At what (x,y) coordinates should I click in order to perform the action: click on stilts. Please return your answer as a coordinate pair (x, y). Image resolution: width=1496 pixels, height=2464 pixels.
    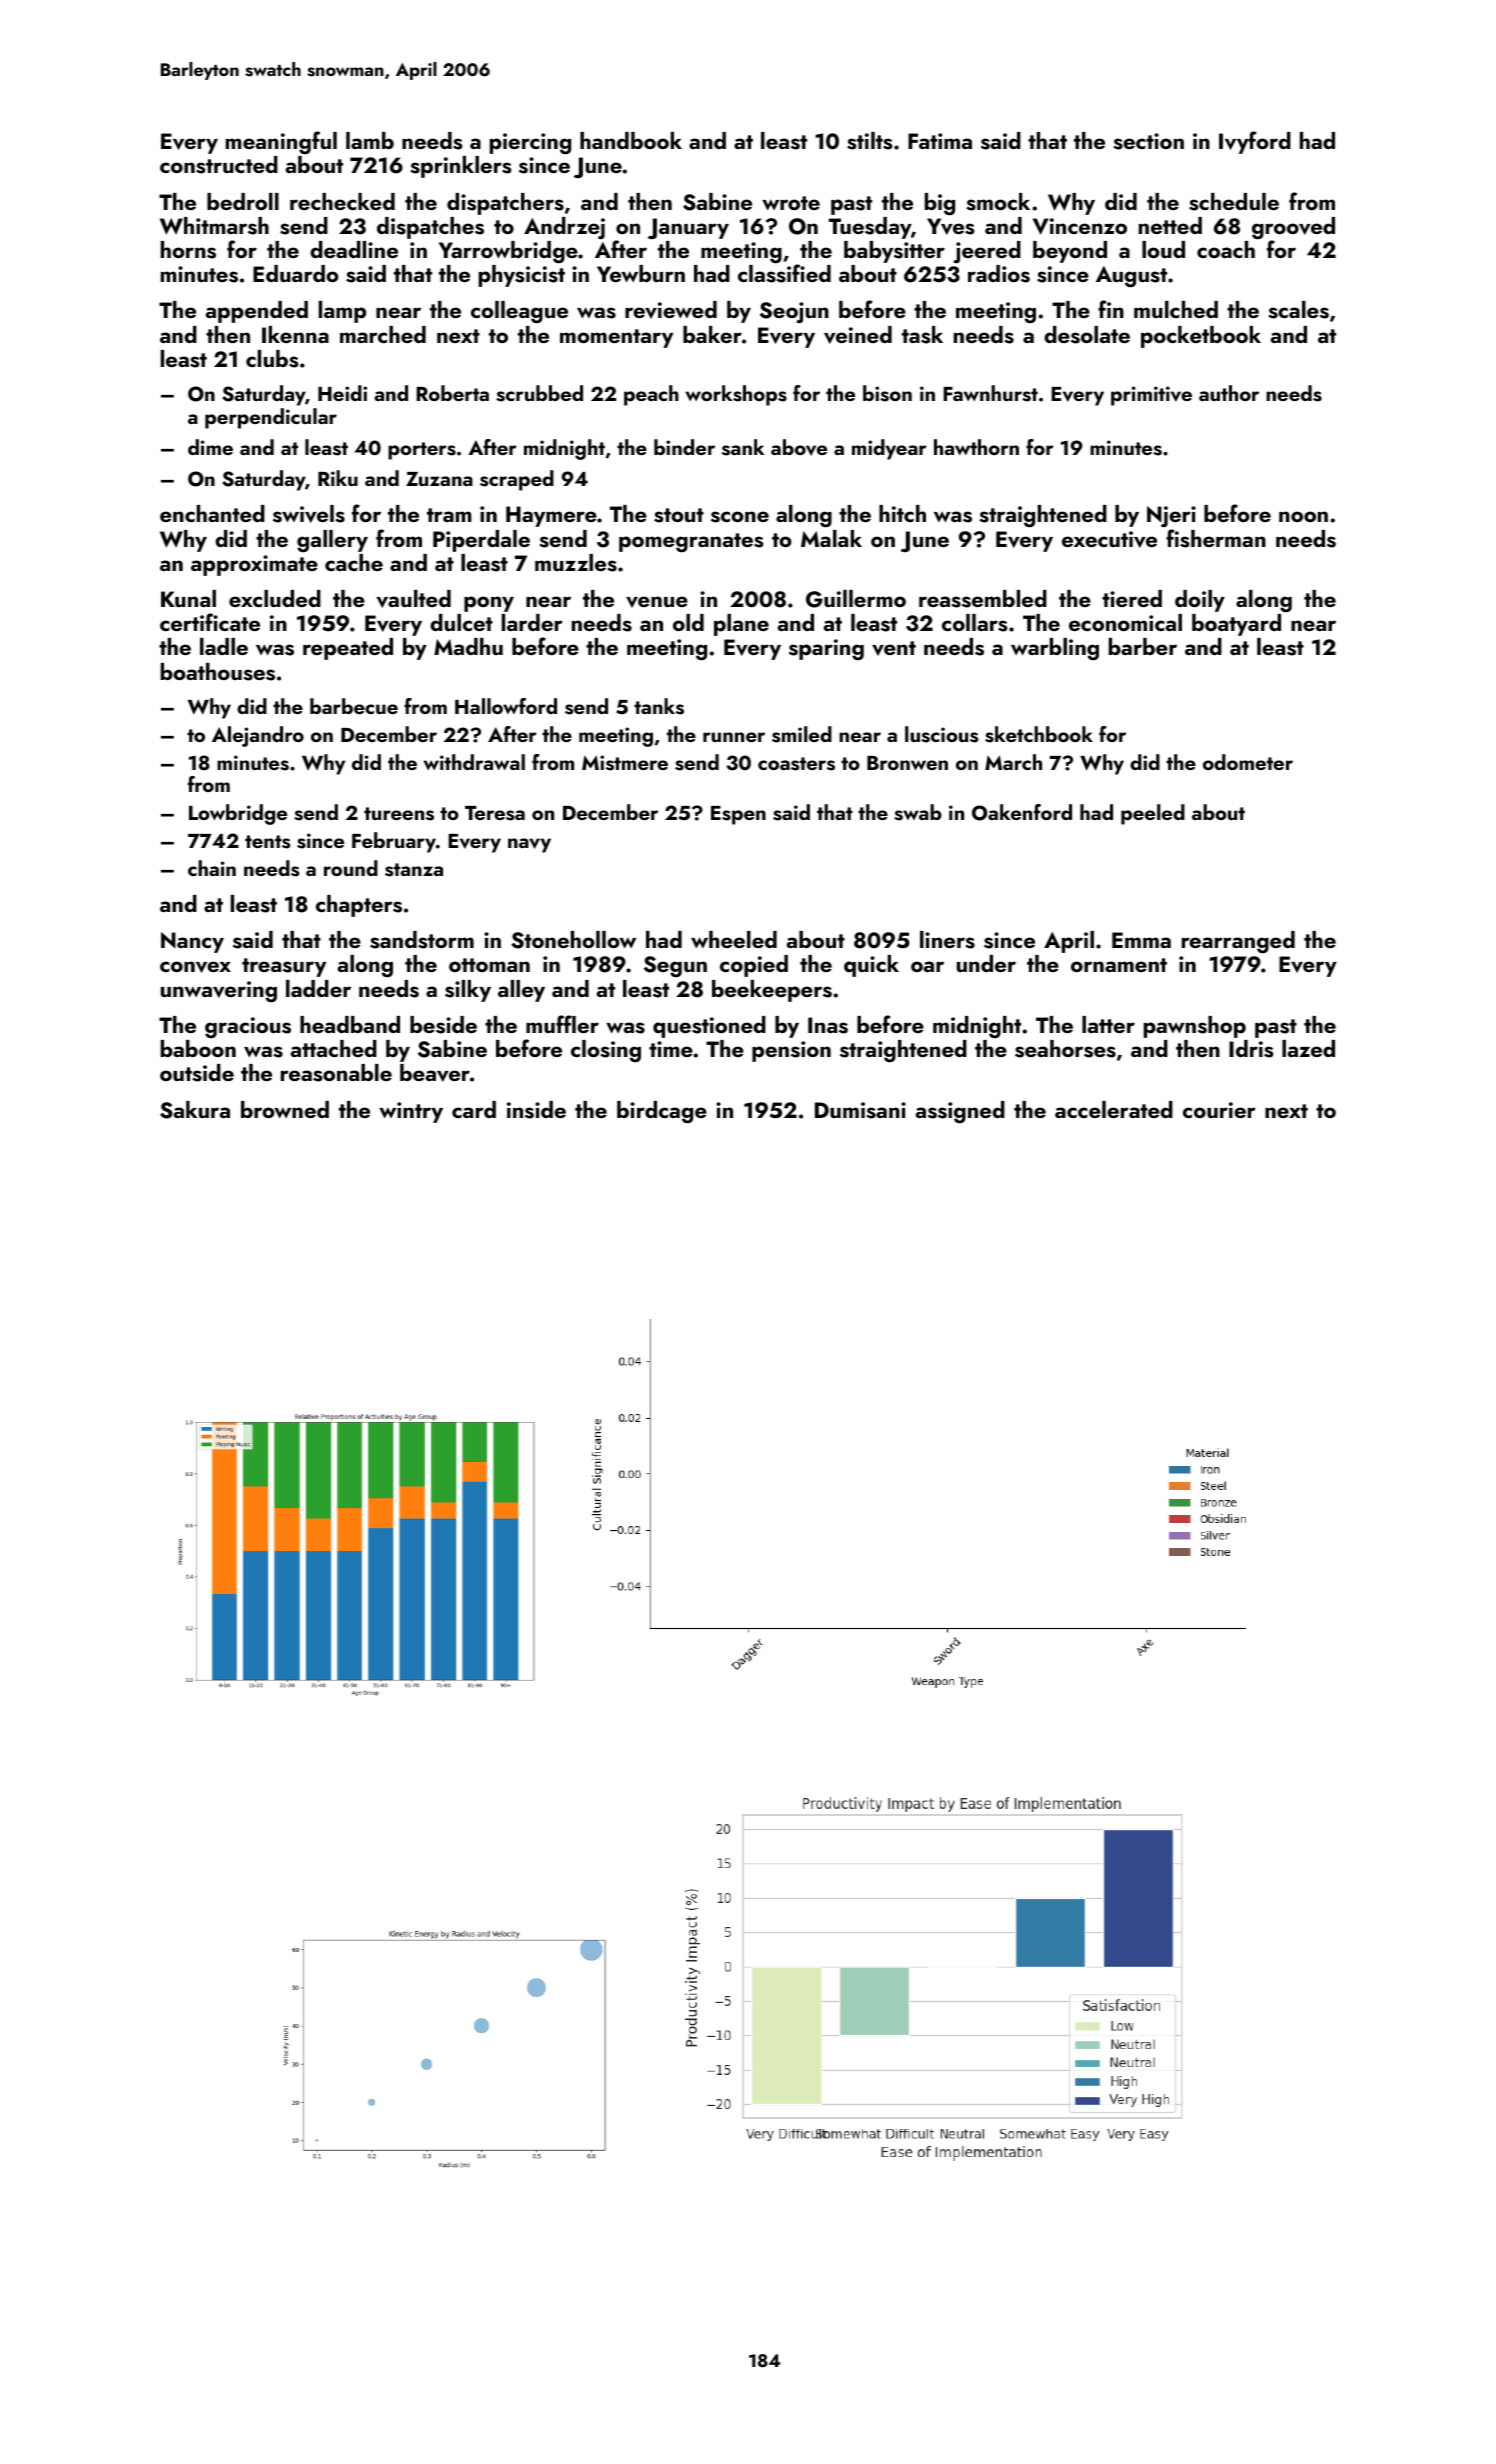
    Looking at the image, I should click on (869, 141).
